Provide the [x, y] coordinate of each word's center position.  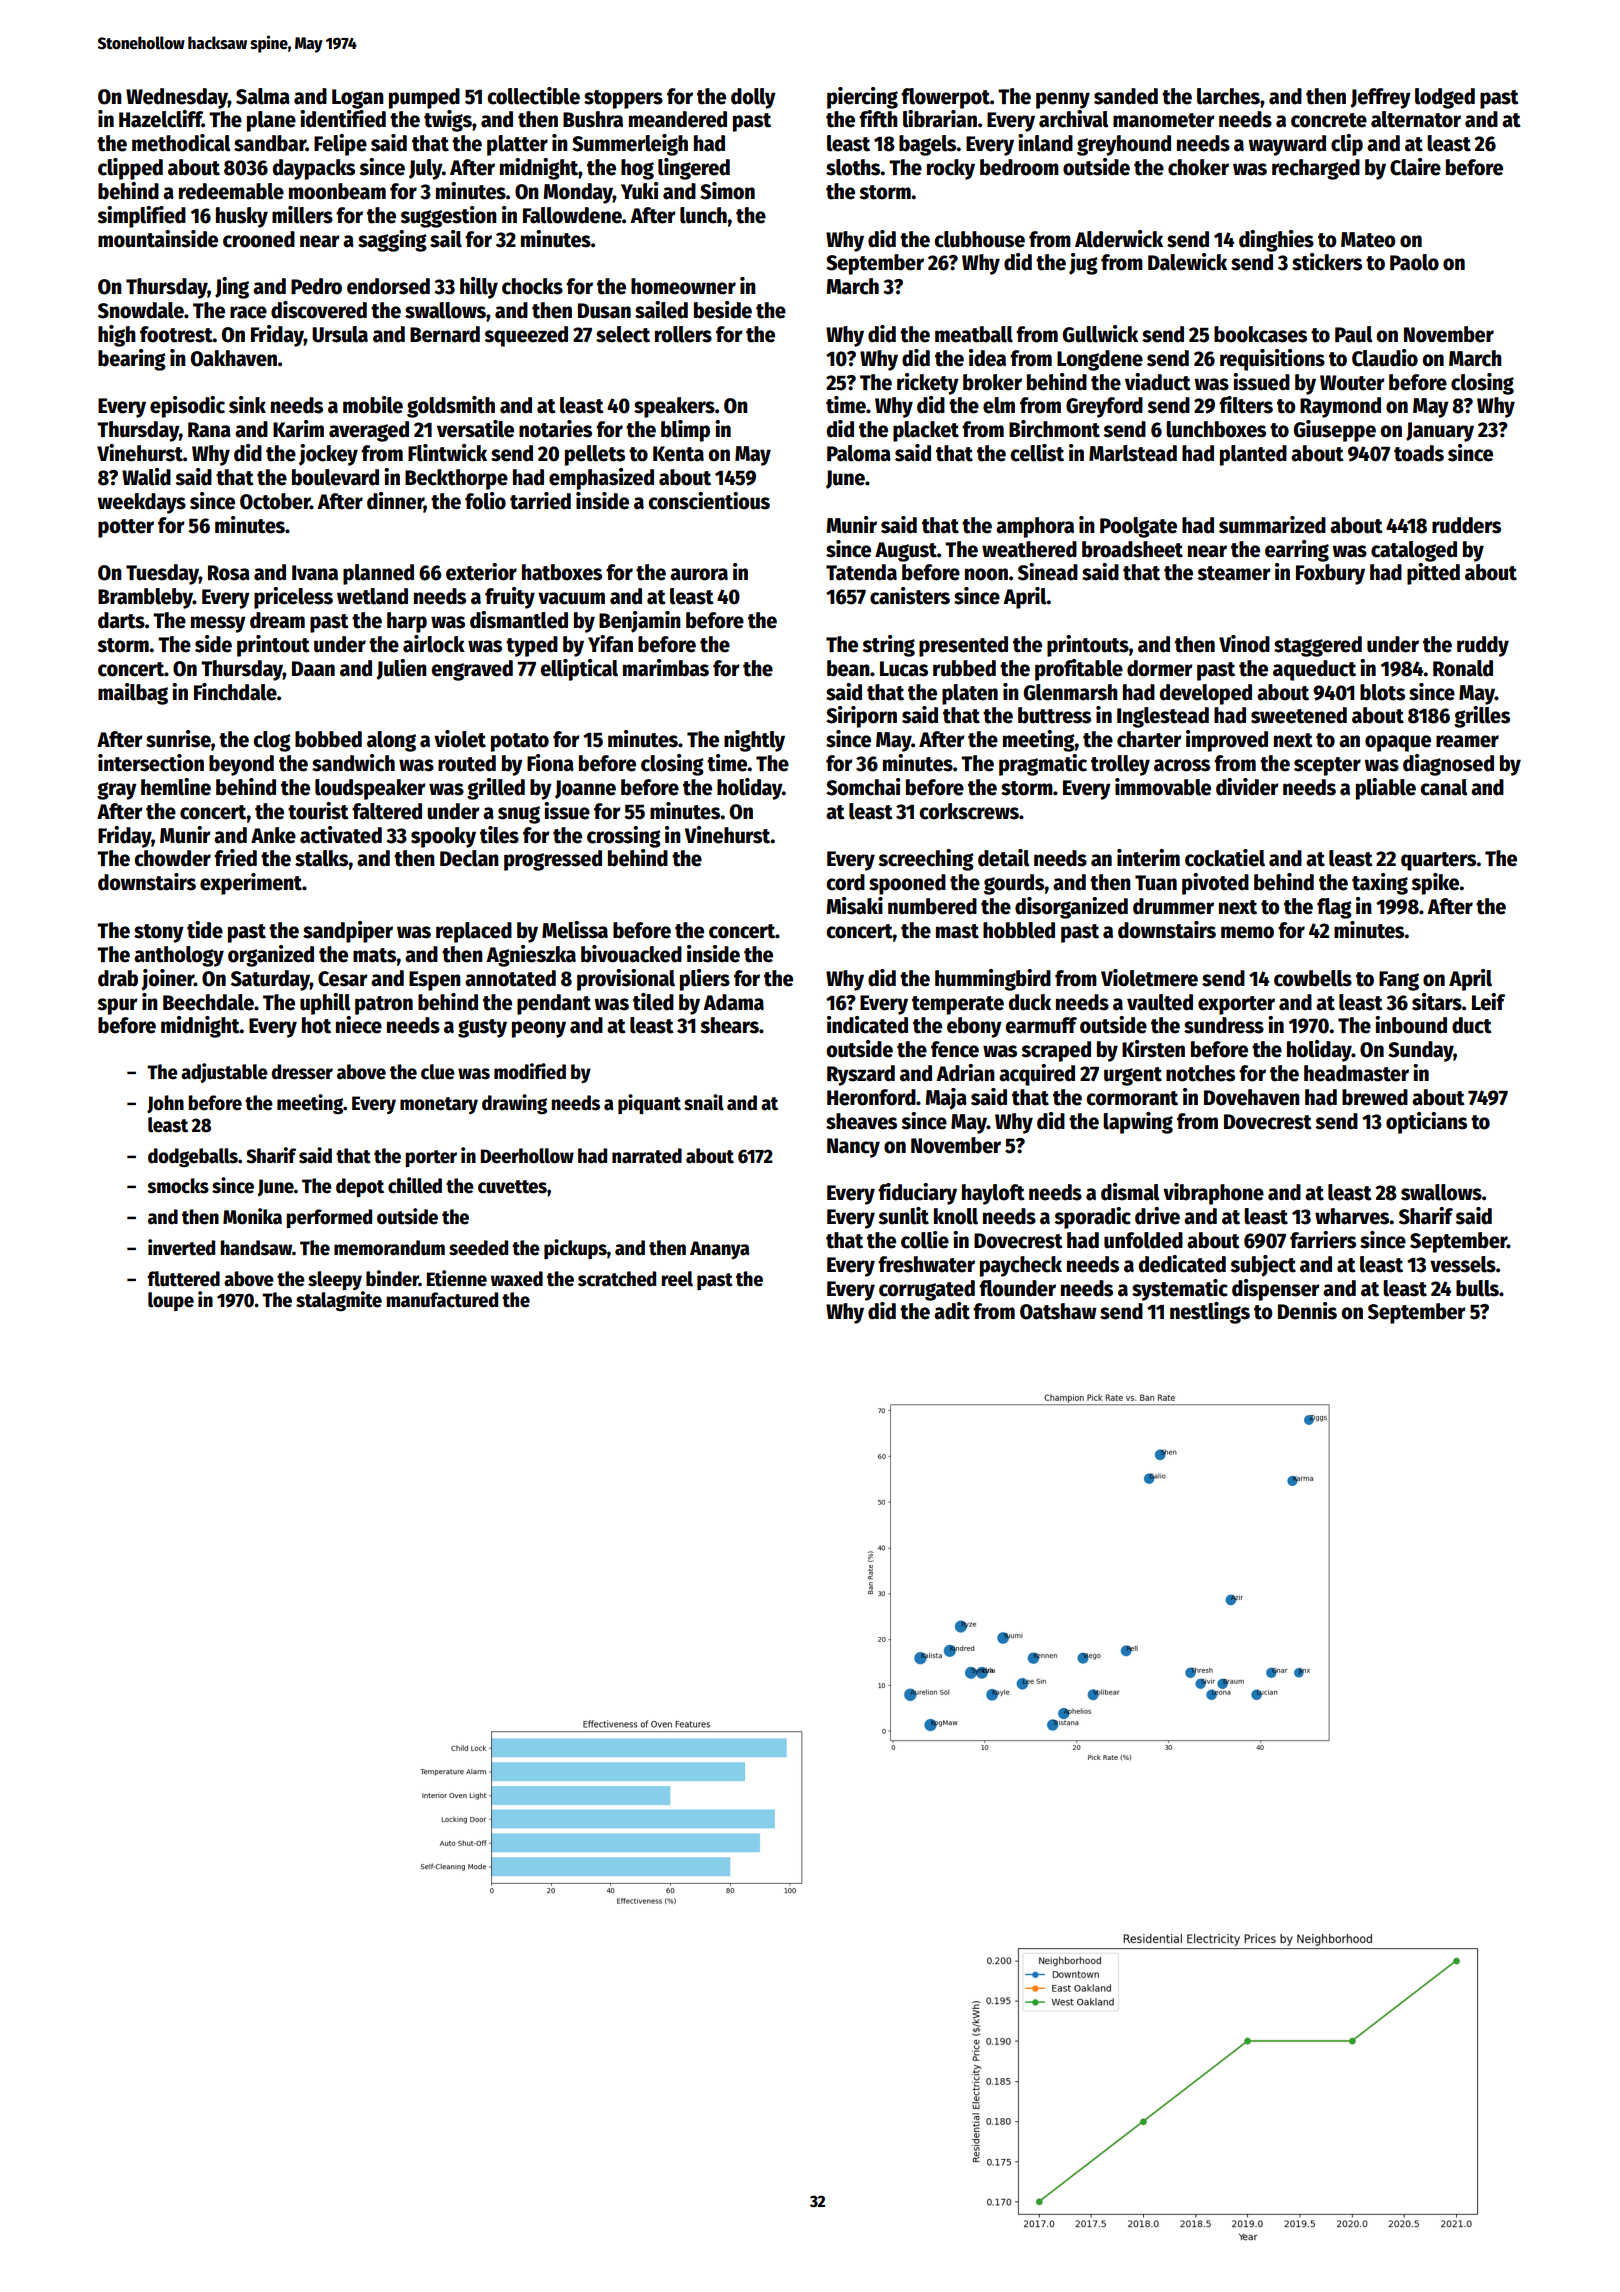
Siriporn [861, 717]
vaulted [1160, 1002]
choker [1198, 167]
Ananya [720, 1250]
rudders [1466, 525]
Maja [946, 1099]
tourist [318, 811]
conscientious [709, 501]
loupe [171, 1301]
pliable [1386, 789]
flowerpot [945, 98]
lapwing [1138, 1123]
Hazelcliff [160, 119]
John [165, 1104]
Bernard [445, 334]
